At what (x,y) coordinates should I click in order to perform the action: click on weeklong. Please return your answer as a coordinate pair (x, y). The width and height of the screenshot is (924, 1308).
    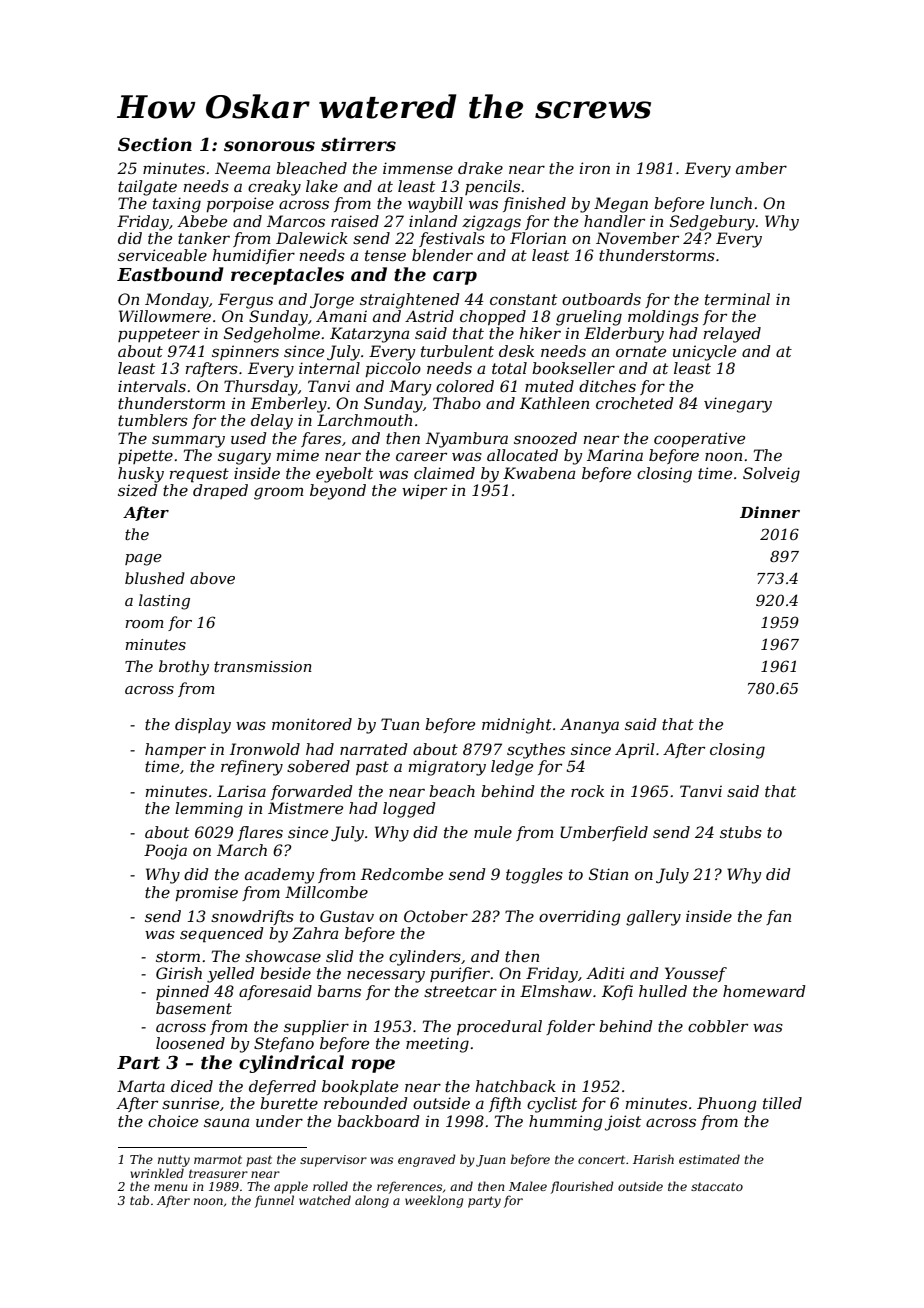
    Looking at the image, I should click on (434, 1201).
